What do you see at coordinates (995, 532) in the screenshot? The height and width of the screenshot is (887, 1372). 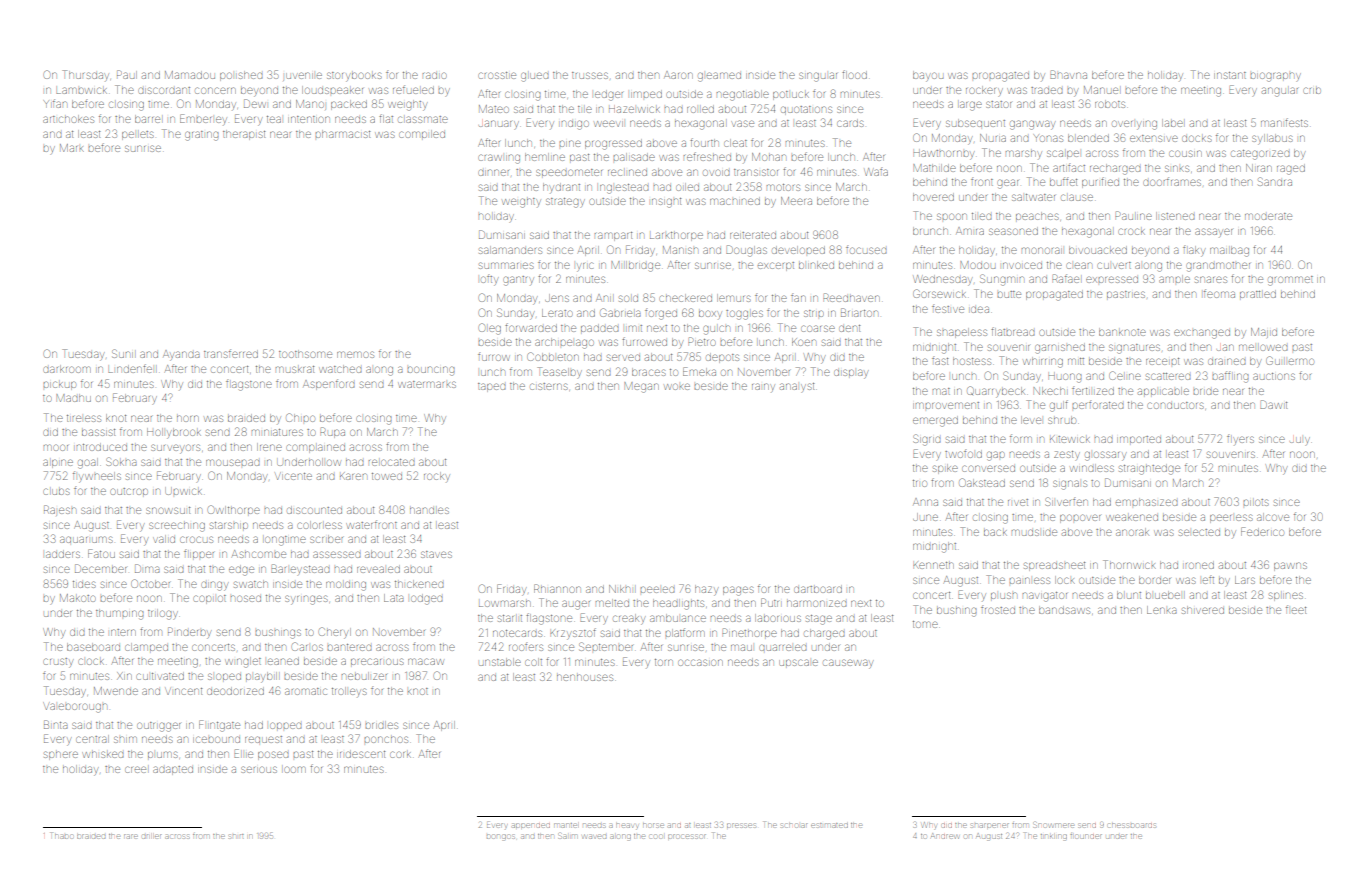 I see `back` at bounding box center [995, 532].
